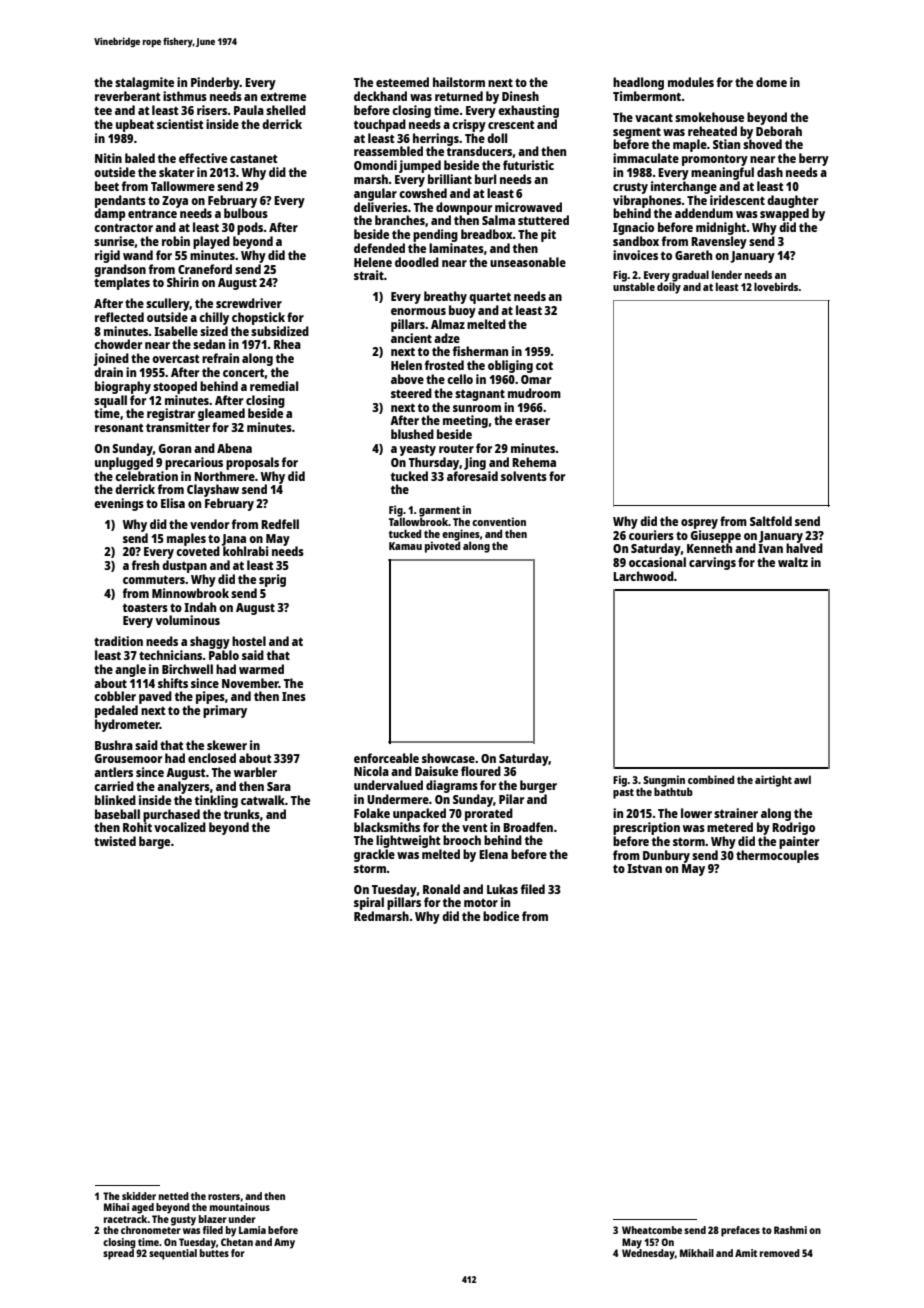 The width and height of the page is (924, 1308). I want to click on Bushra, so click(114, 745).
